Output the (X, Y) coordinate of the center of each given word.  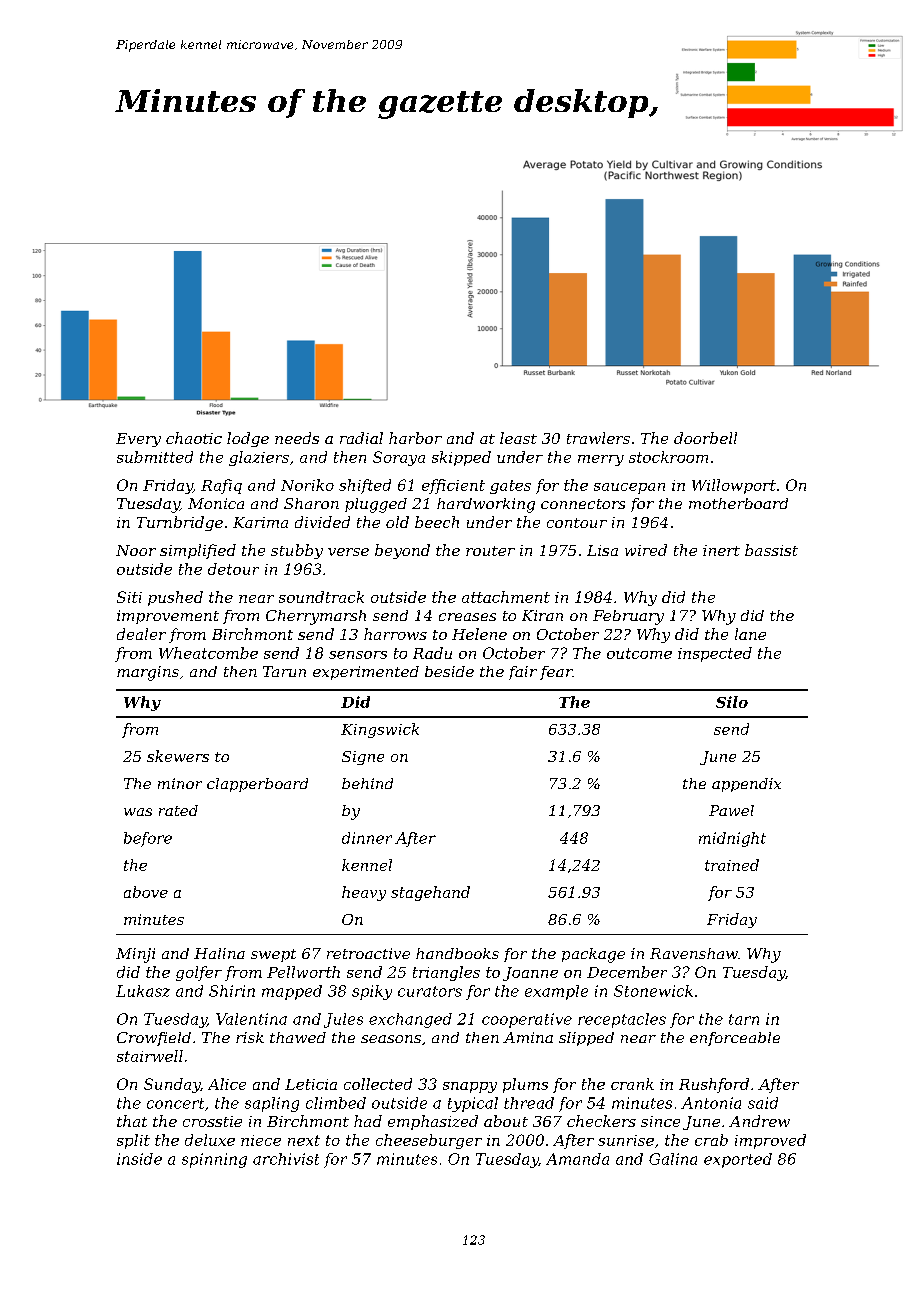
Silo (732, 702)
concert (175, 1103)
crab (711, 1140)
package (593, 955)
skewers (178, 756)
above (146, 892)
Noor (136, 550)
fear (556, 673)
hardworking (486, 505)
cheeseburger (429, 1141)
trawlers (598, 438)
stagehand (430, 893)
